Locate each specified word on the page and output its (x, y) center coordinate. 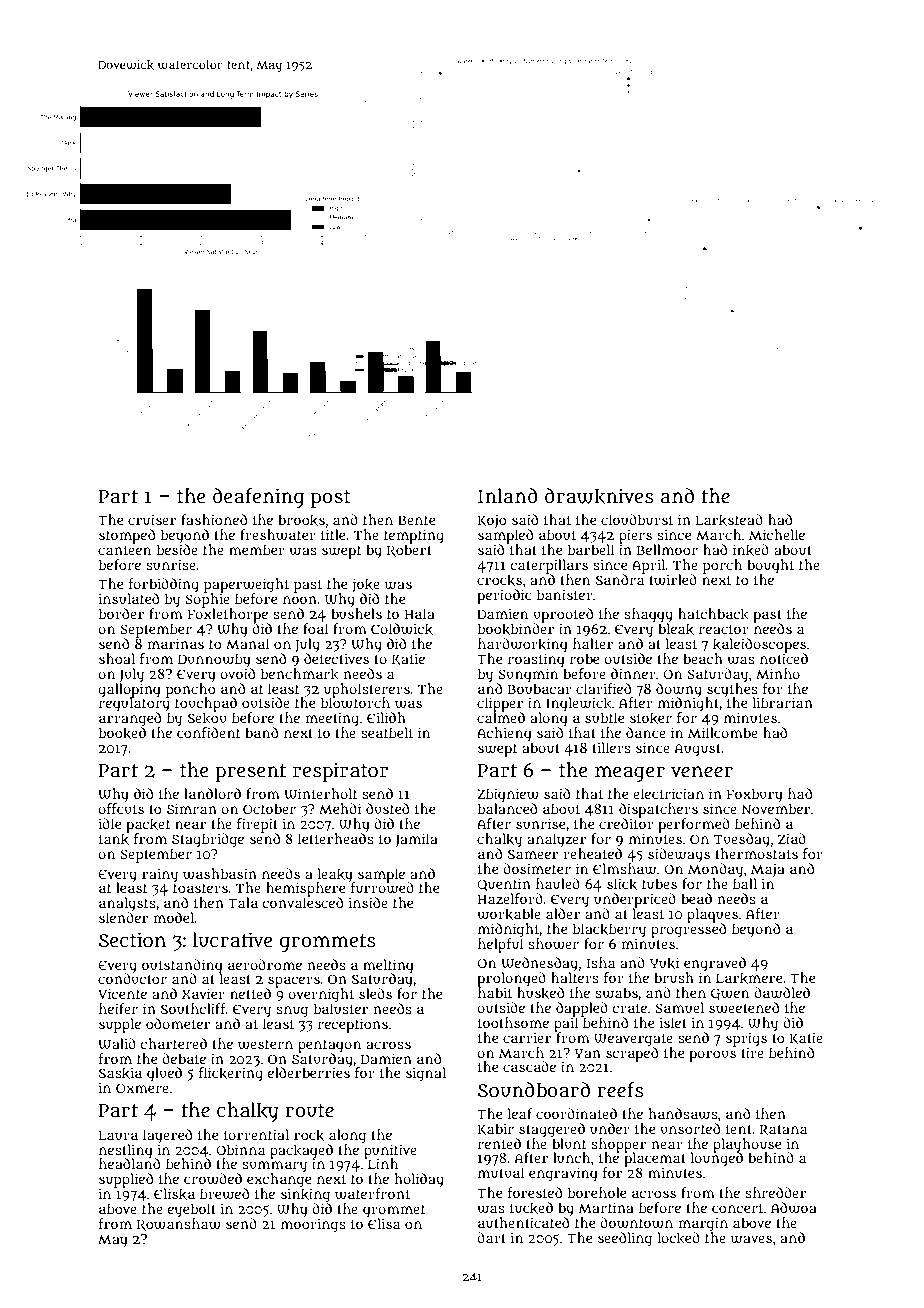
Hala (420, 613)
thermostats (756, 853)
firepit (257, 825)
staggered (552, 1130)
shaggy (648, 615)
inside (368, 902)
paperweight (246, 585)
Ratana (783, 1130)
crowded (213, 1179)
